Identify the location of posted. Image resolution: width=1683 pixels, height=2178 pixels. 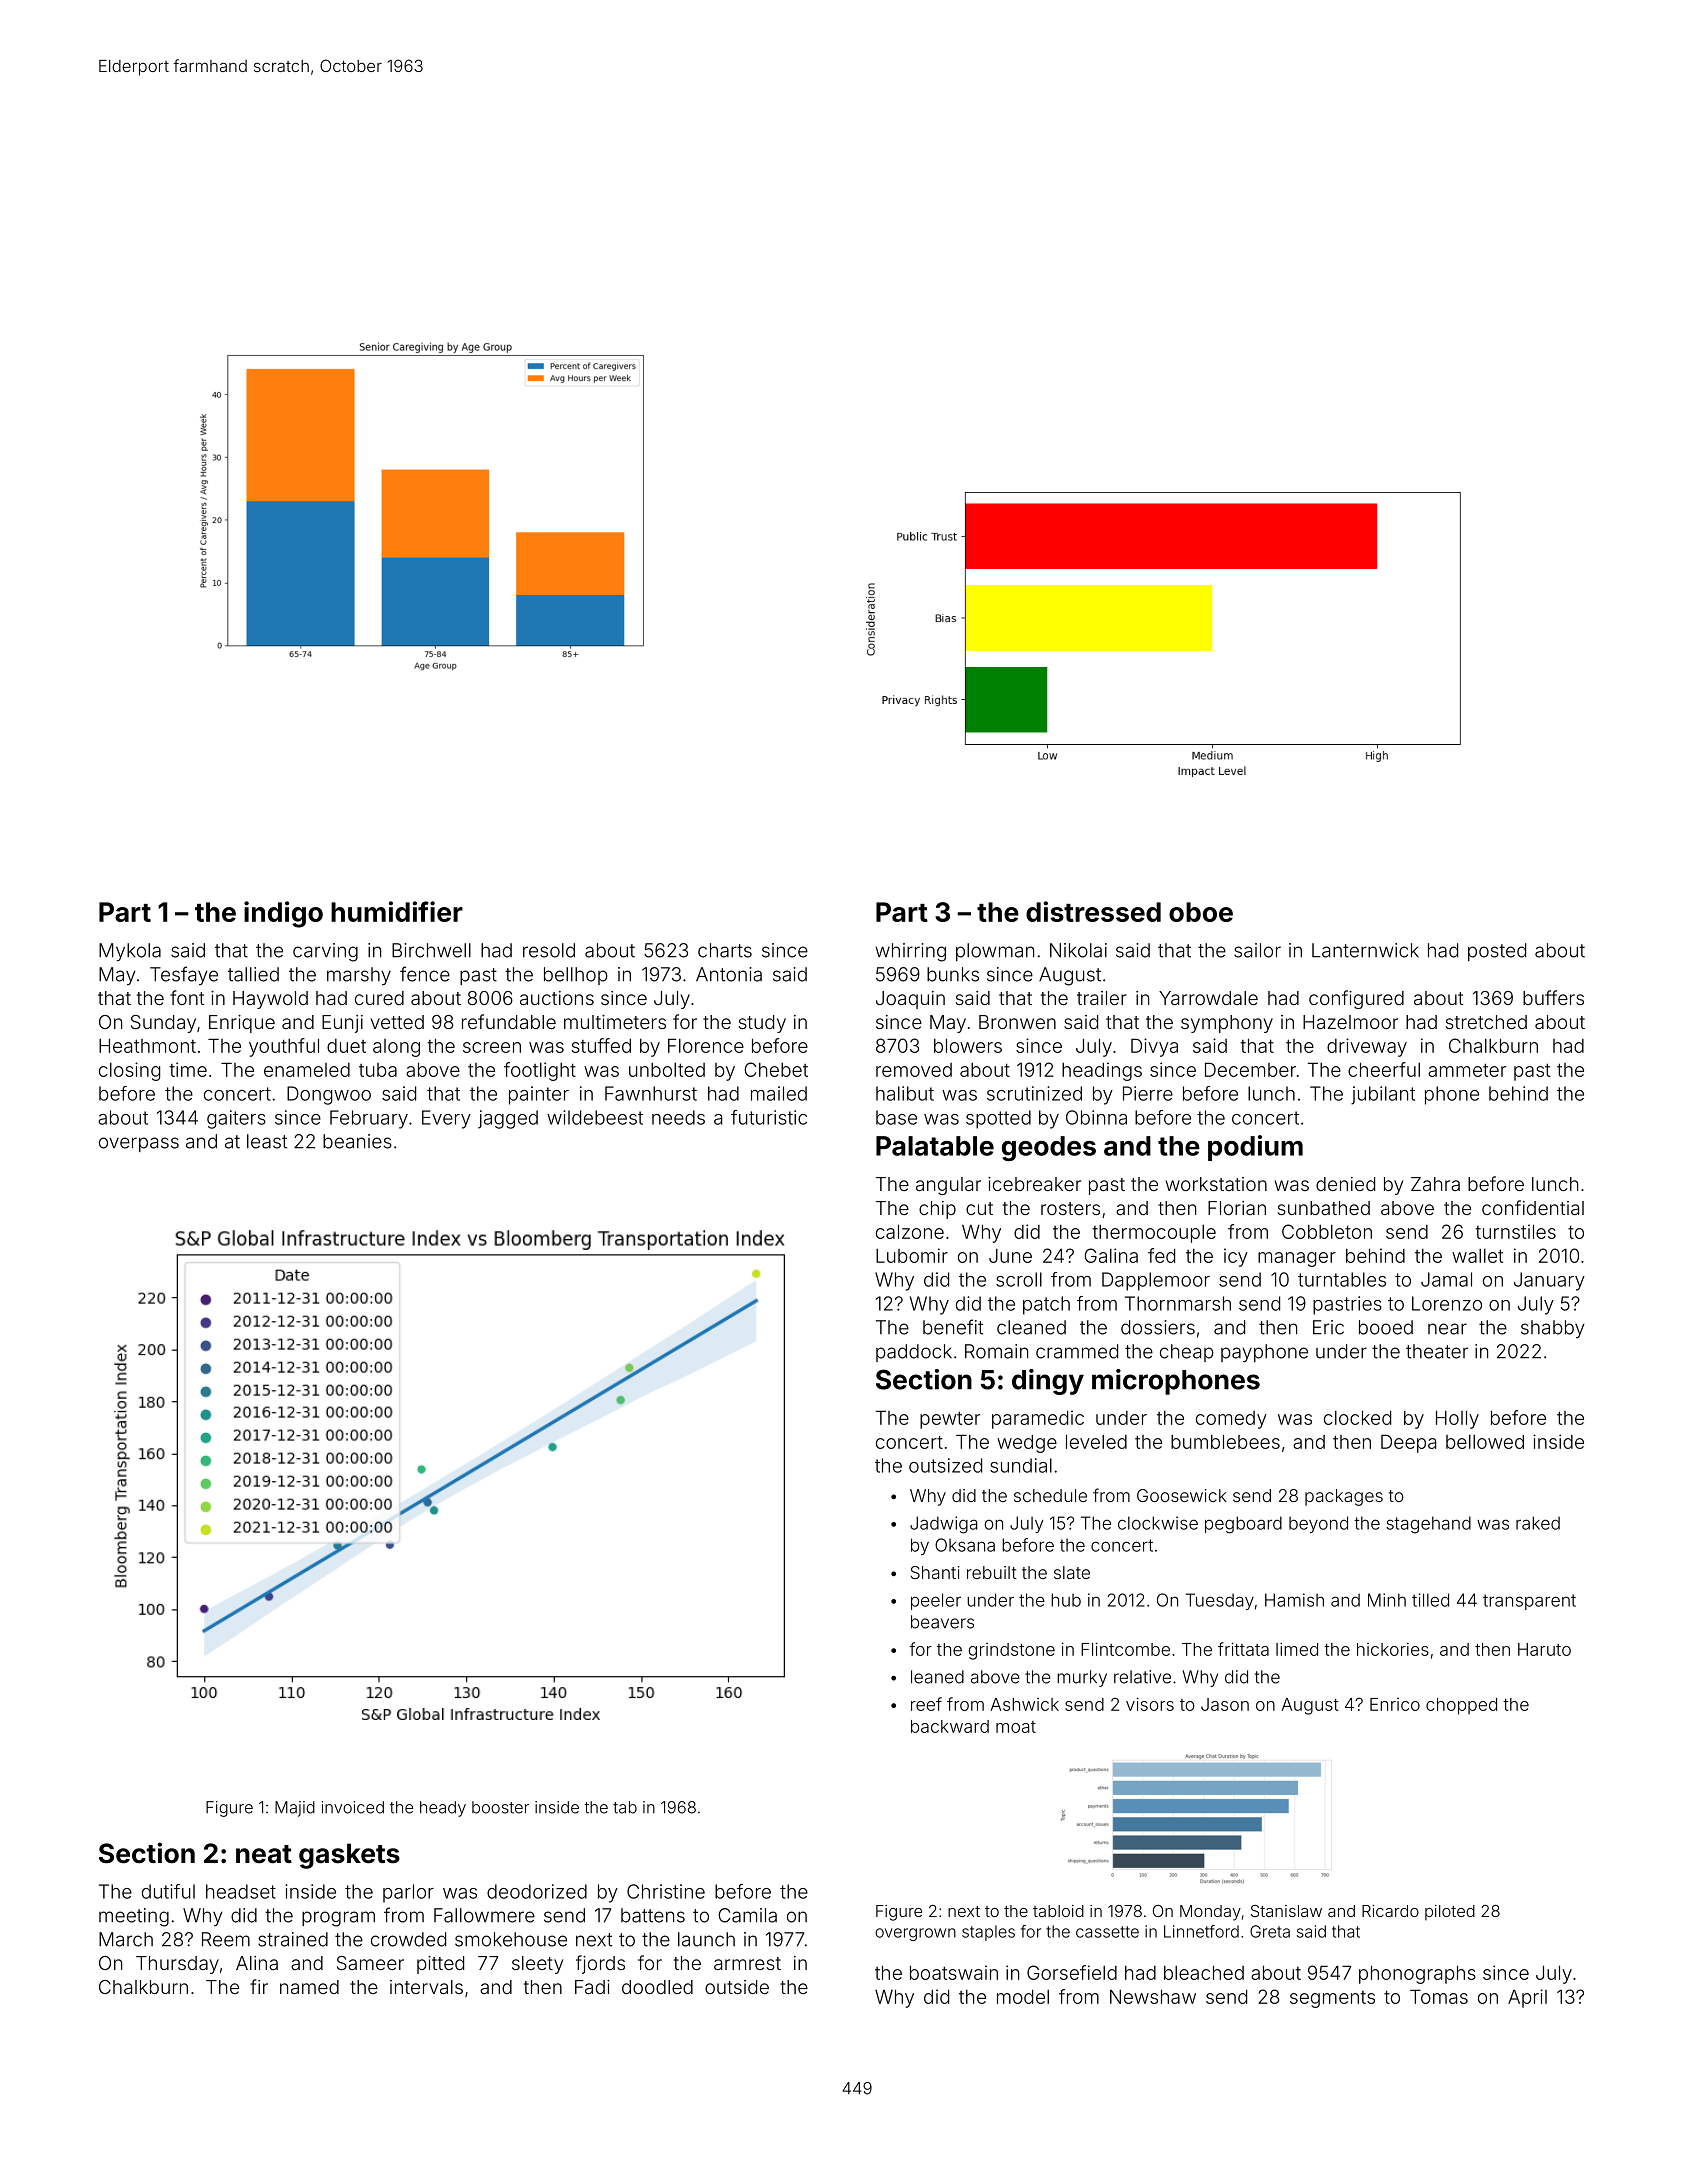
(1497, 952).
